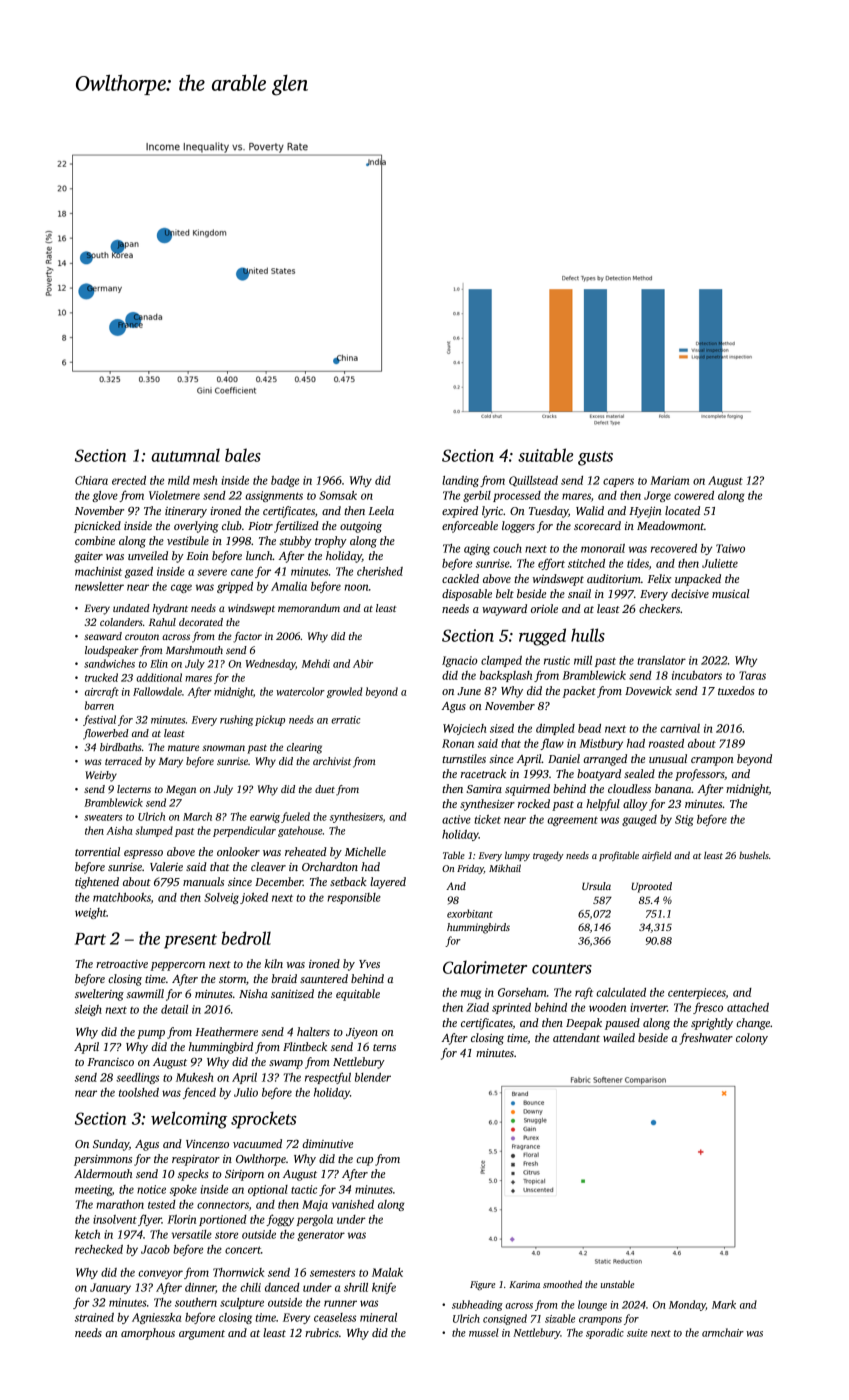  What do you see at coordinates (595, 458) in the document?
I see `gusts` at bounding box center [595, 458].
